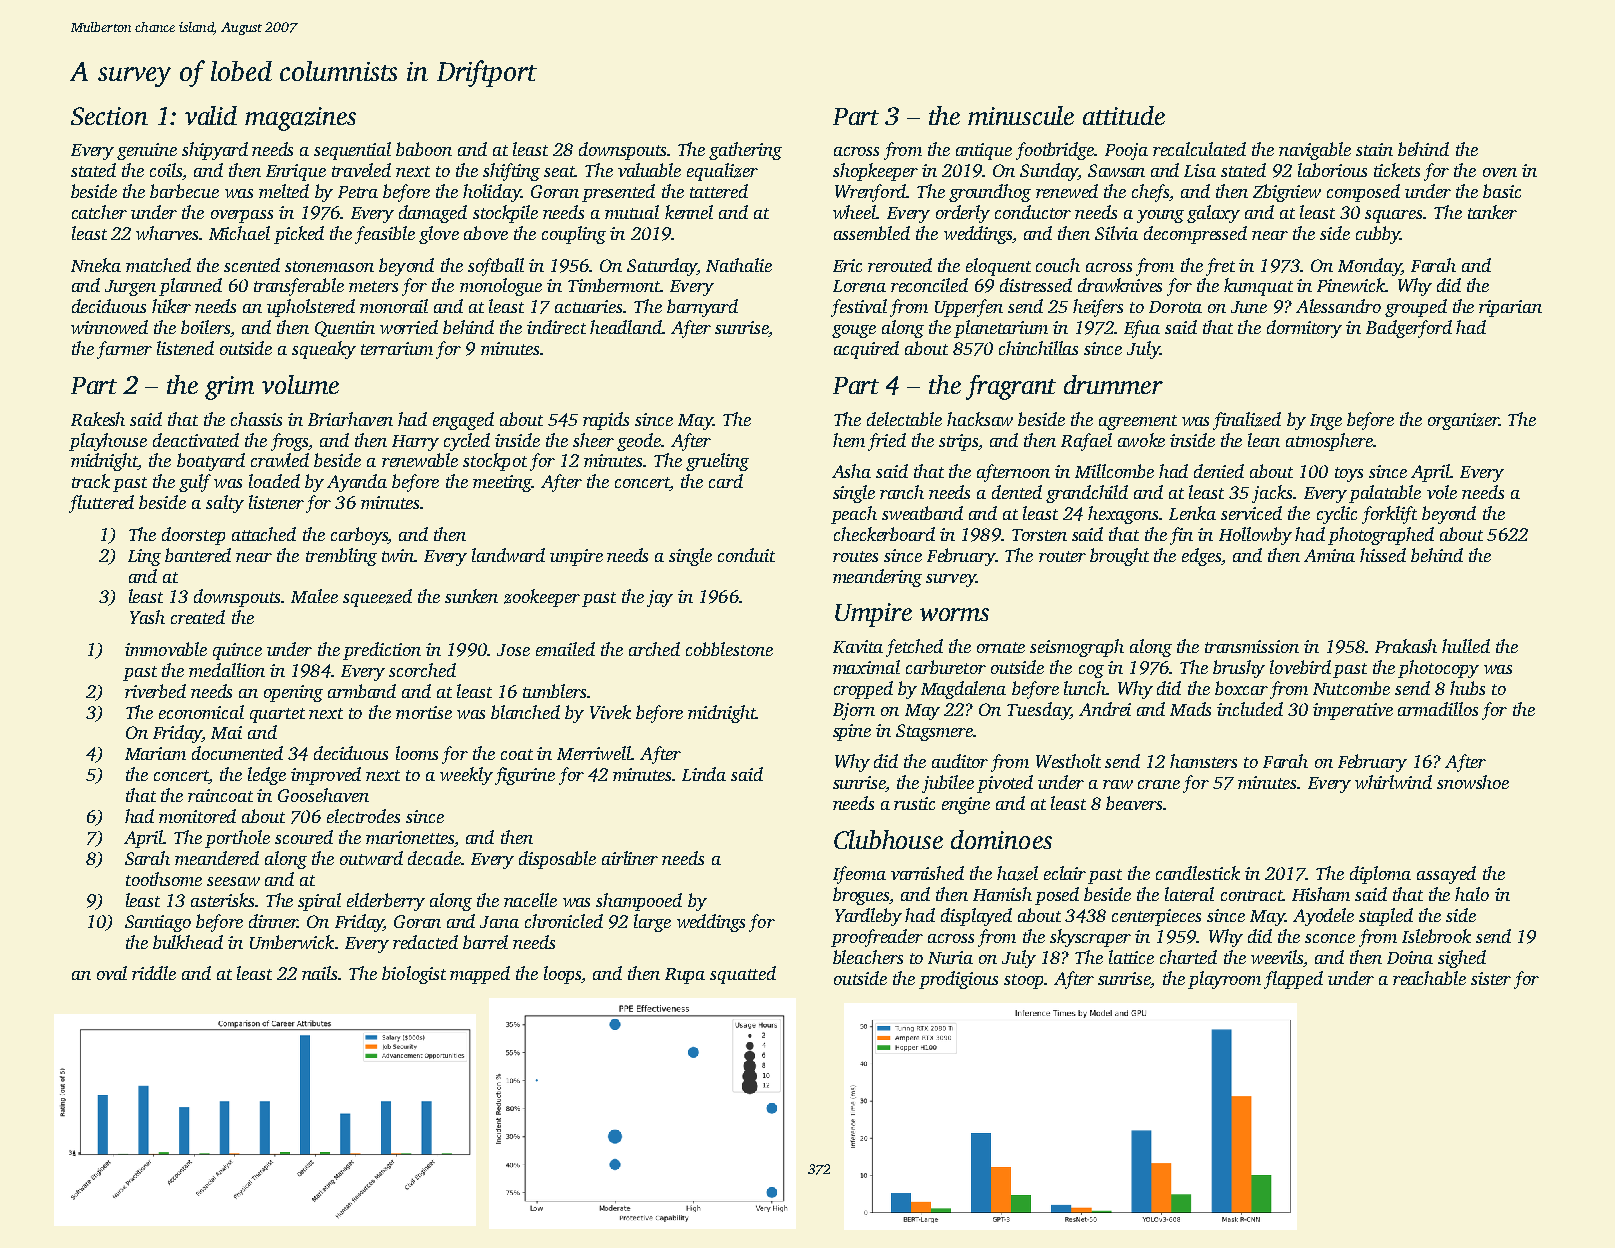 The height and width of the screenshot is (1248, 1615). Describe the element at coordinates (1124, 115) in the screenshot. I see `attitude` at that location.
